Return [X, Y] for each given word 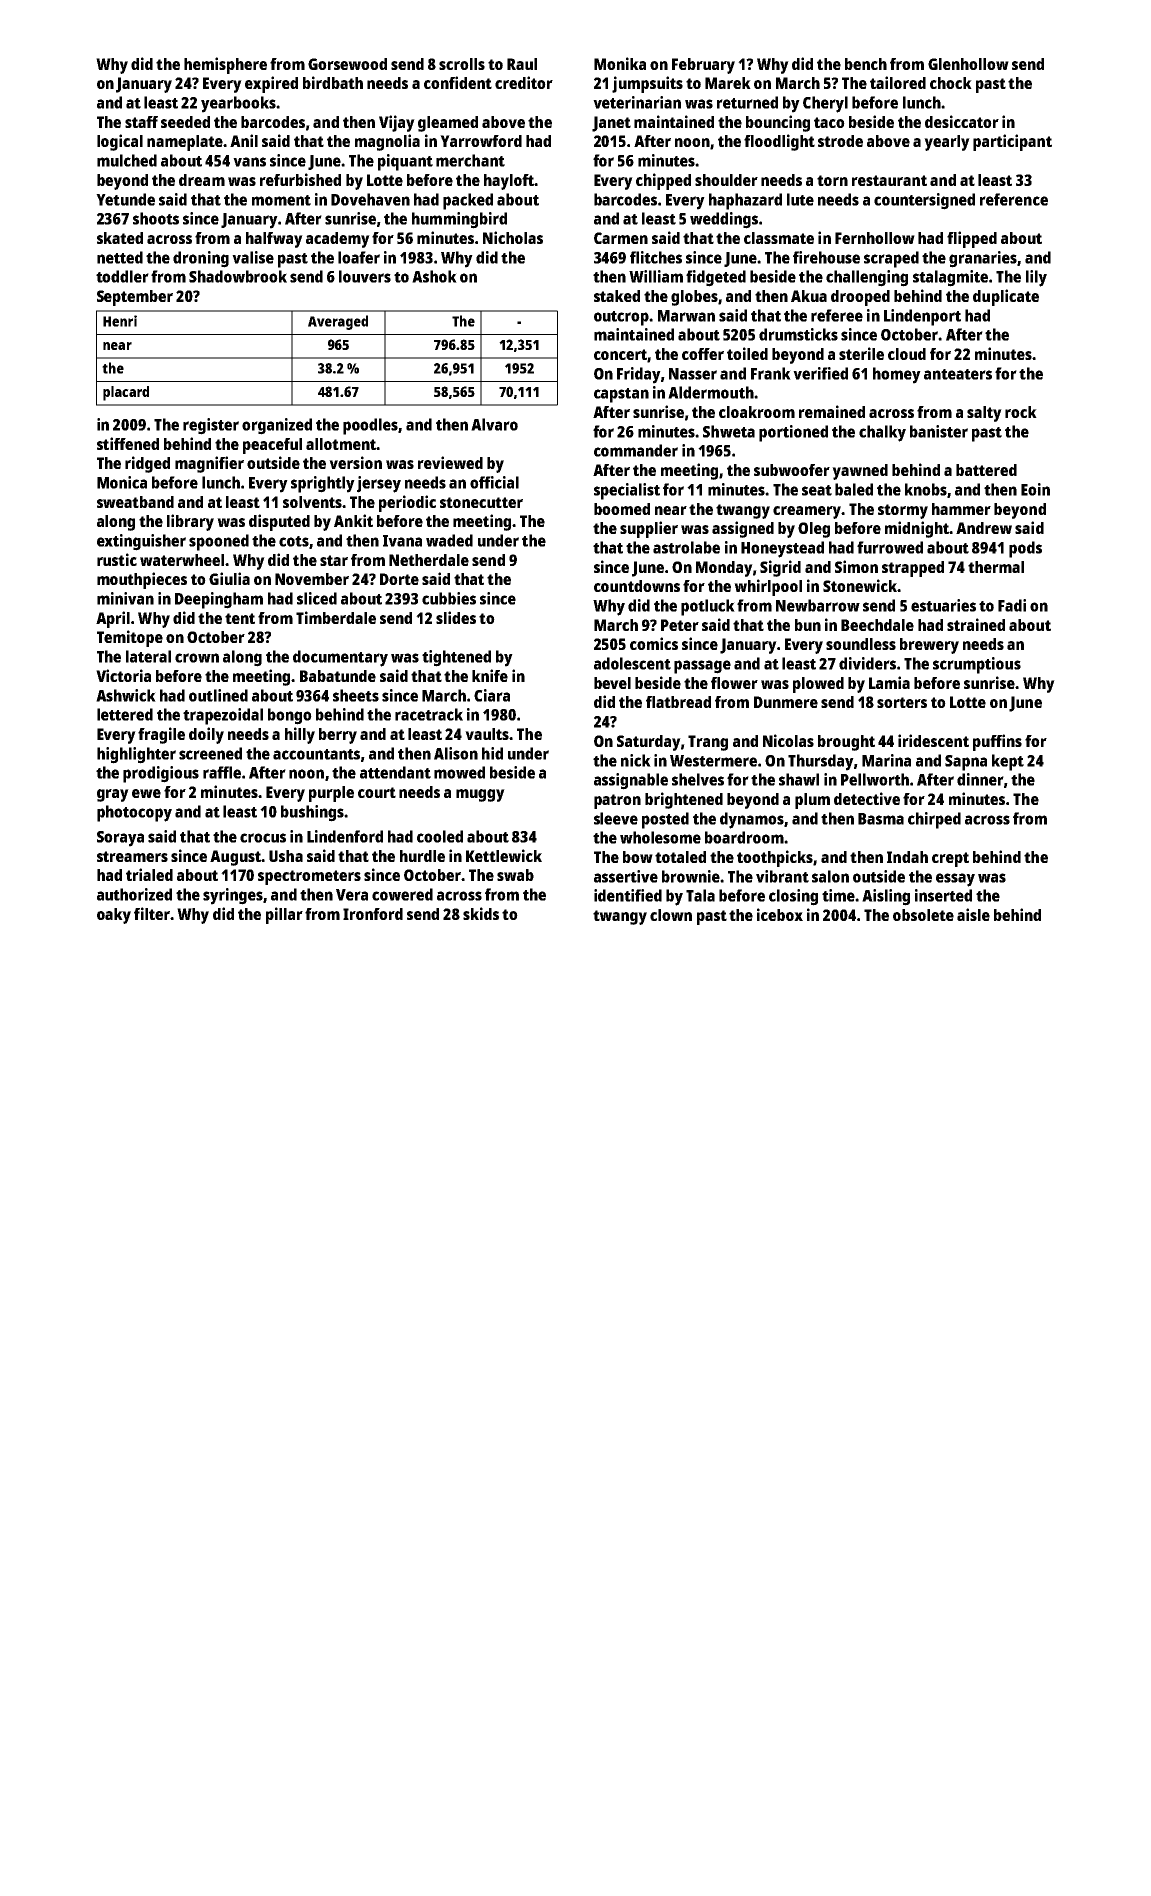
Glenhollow [968, 64]
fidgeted [716, 278]
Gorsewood [347, 64]
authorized [134, 894]
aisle [973, 914]
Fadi [1012, 605]
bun [808, 625]
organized [277, 426]
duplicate [1006, 297]
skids [481, 913]
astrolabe [686, 547]
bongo [290, 716]
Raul [522, 64]
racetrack [429, 714]
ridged [147, 464]
